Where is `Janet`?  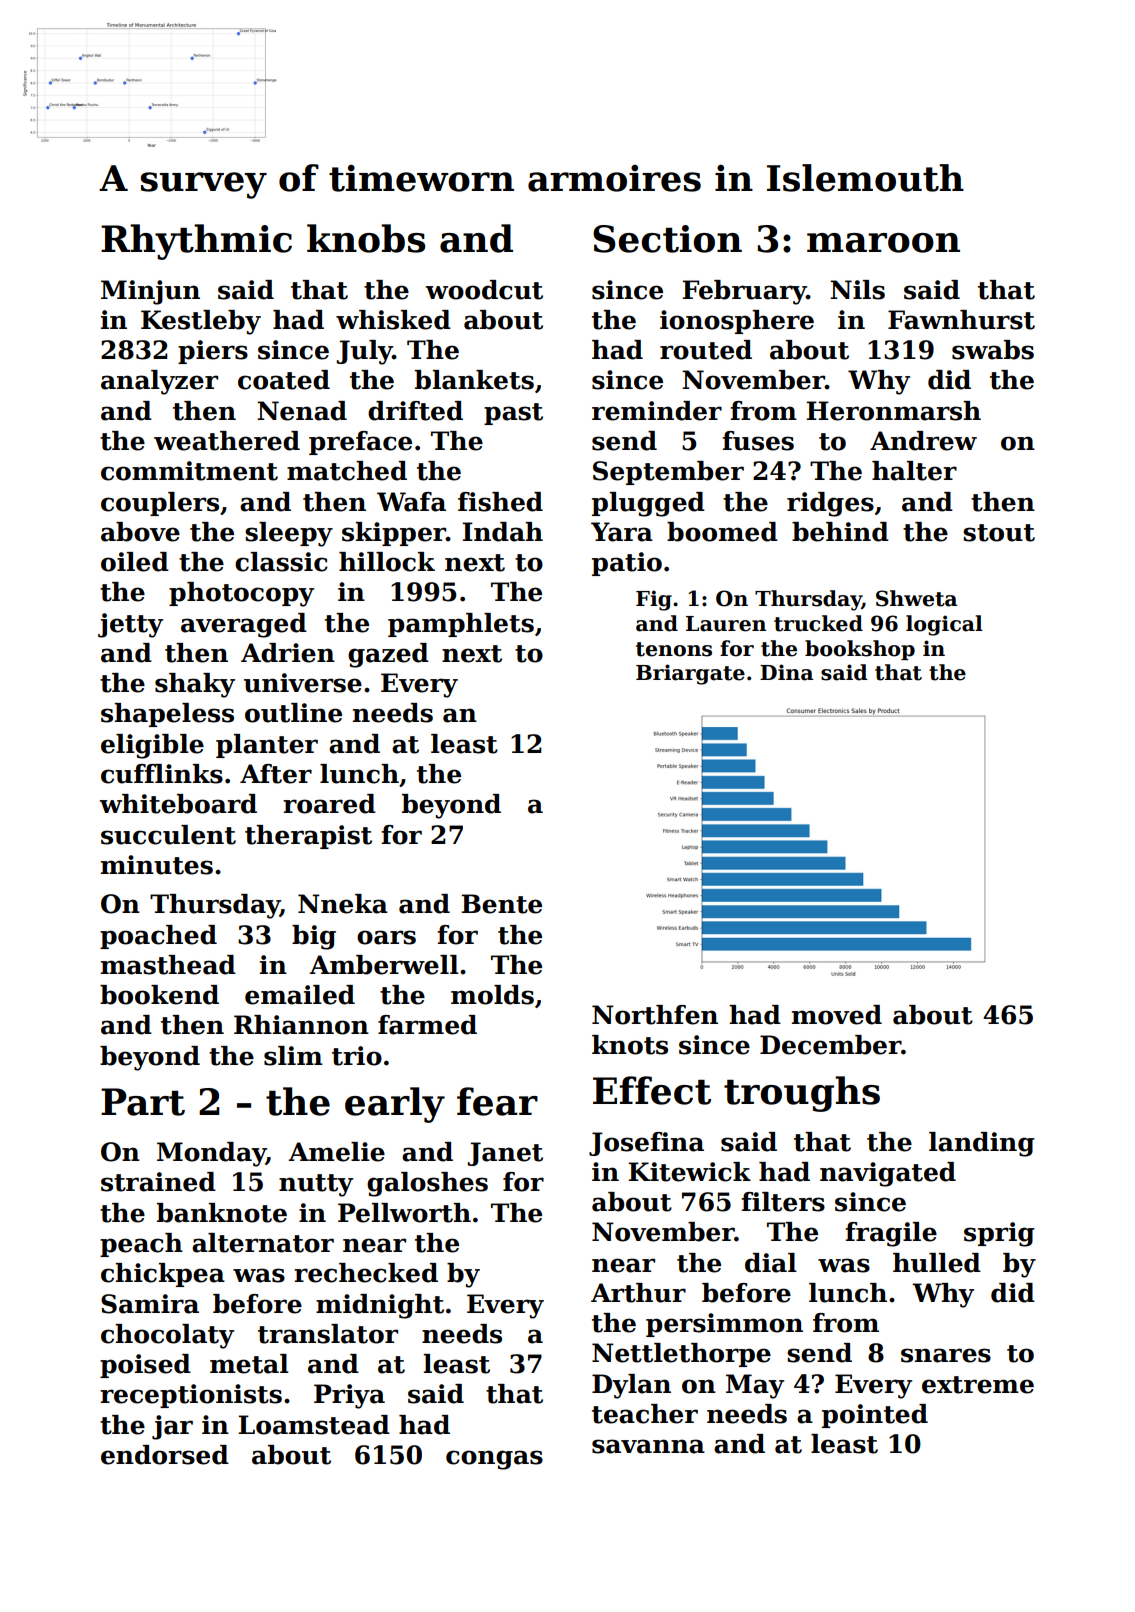
Janet is located at coordinates (505, 1154).
